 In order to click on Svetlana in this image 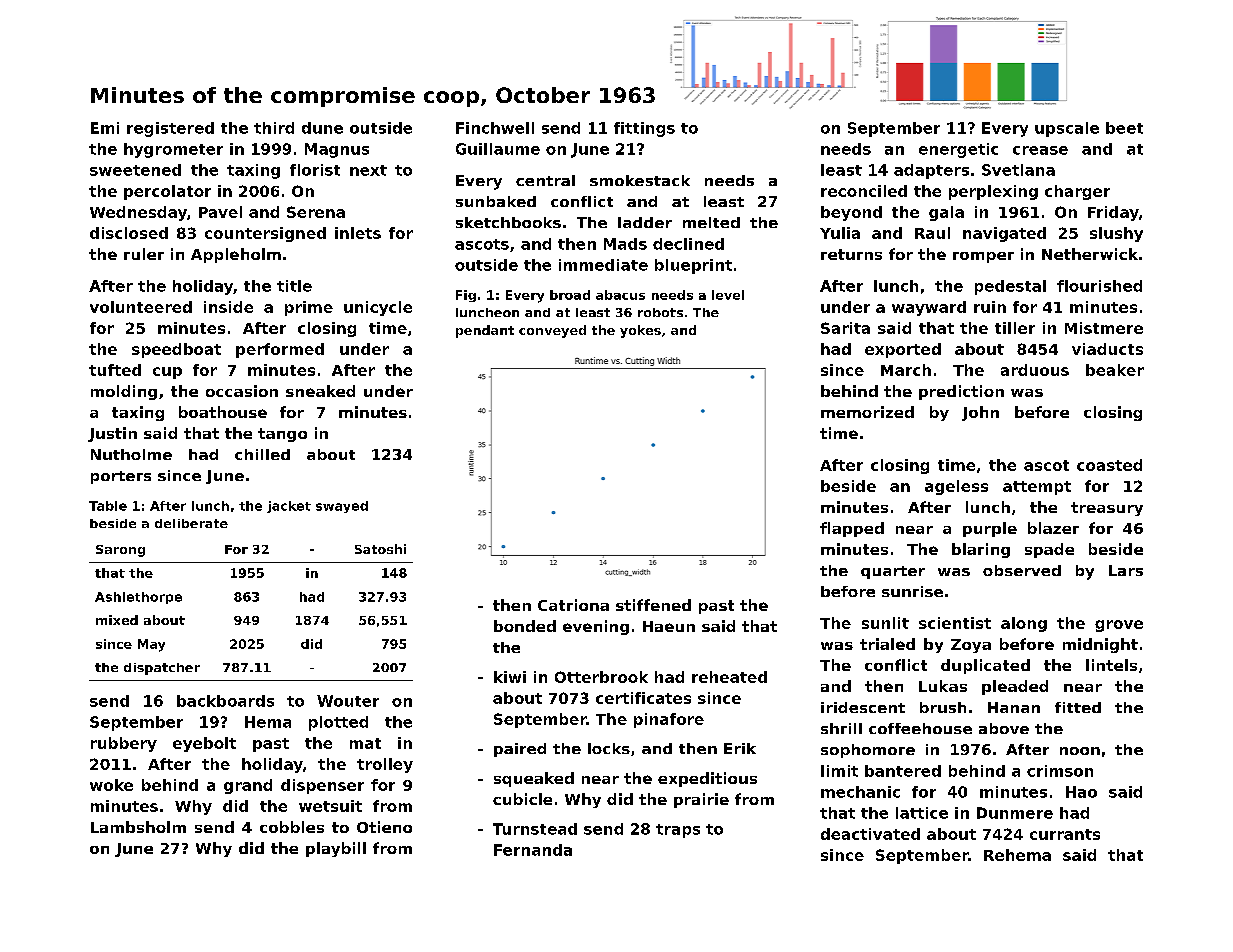, I will do `click(1018, 170)`.
